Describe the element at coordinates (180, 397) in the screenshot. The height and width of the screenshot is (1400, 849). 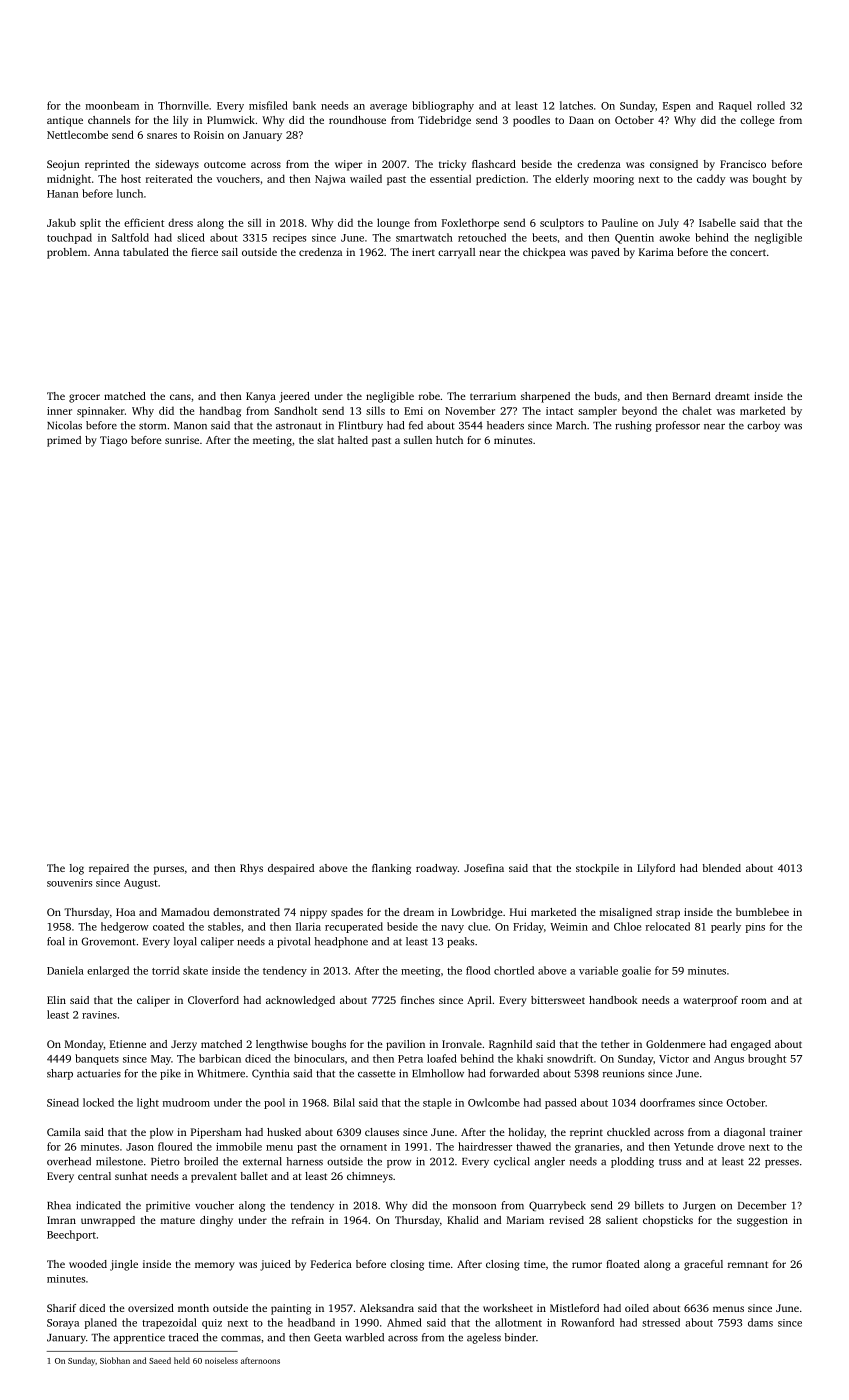
I see `cans` at that location.
